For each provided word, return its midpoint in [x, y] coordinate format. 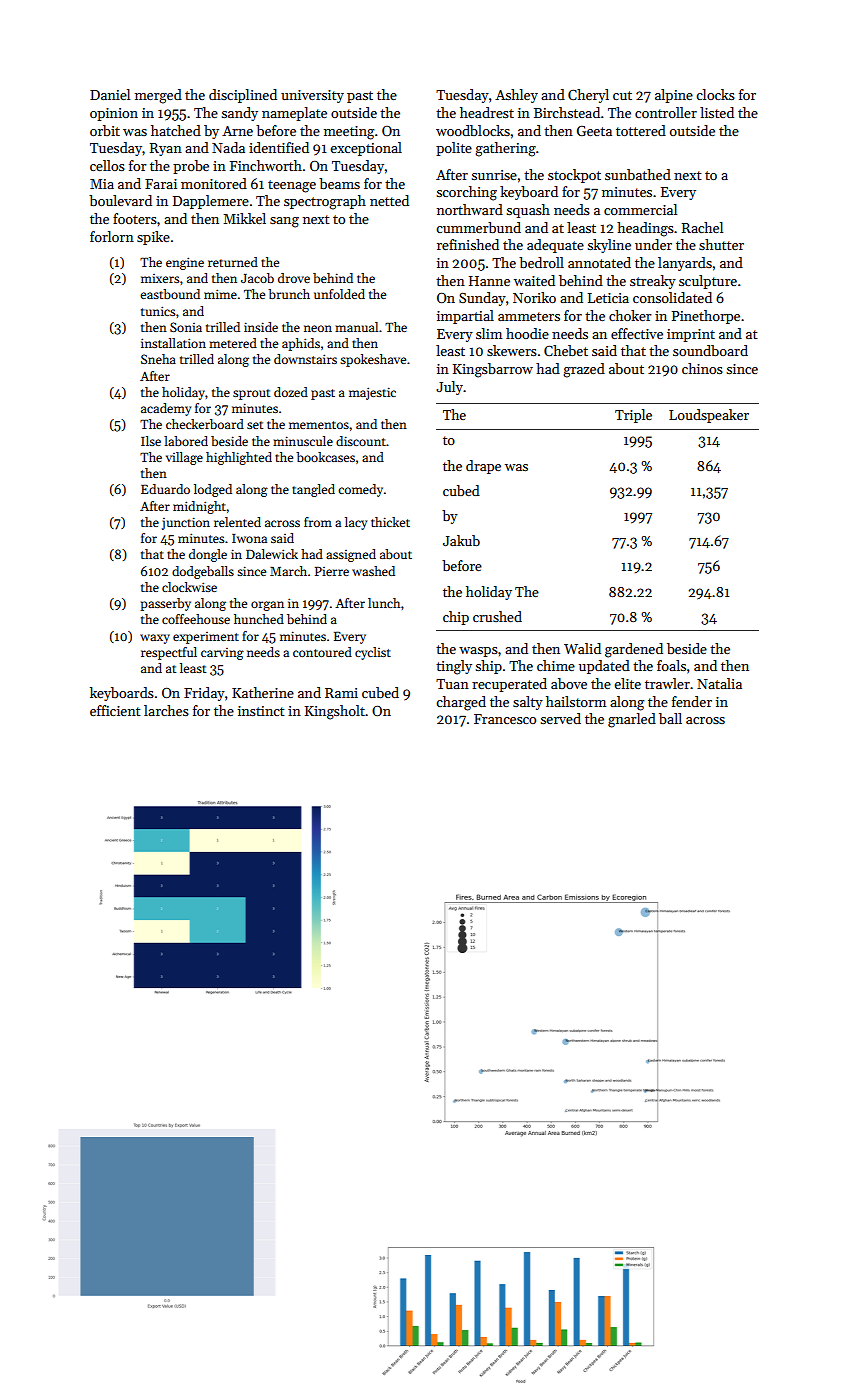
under [653, 244]
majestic [372, 393]
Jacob [257, 278]
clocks [715, 94]
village [184, 458]
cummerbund [478, 227]
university [312, 96]
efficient [115, 710]
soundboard [710, 350]
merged [158, 96]
